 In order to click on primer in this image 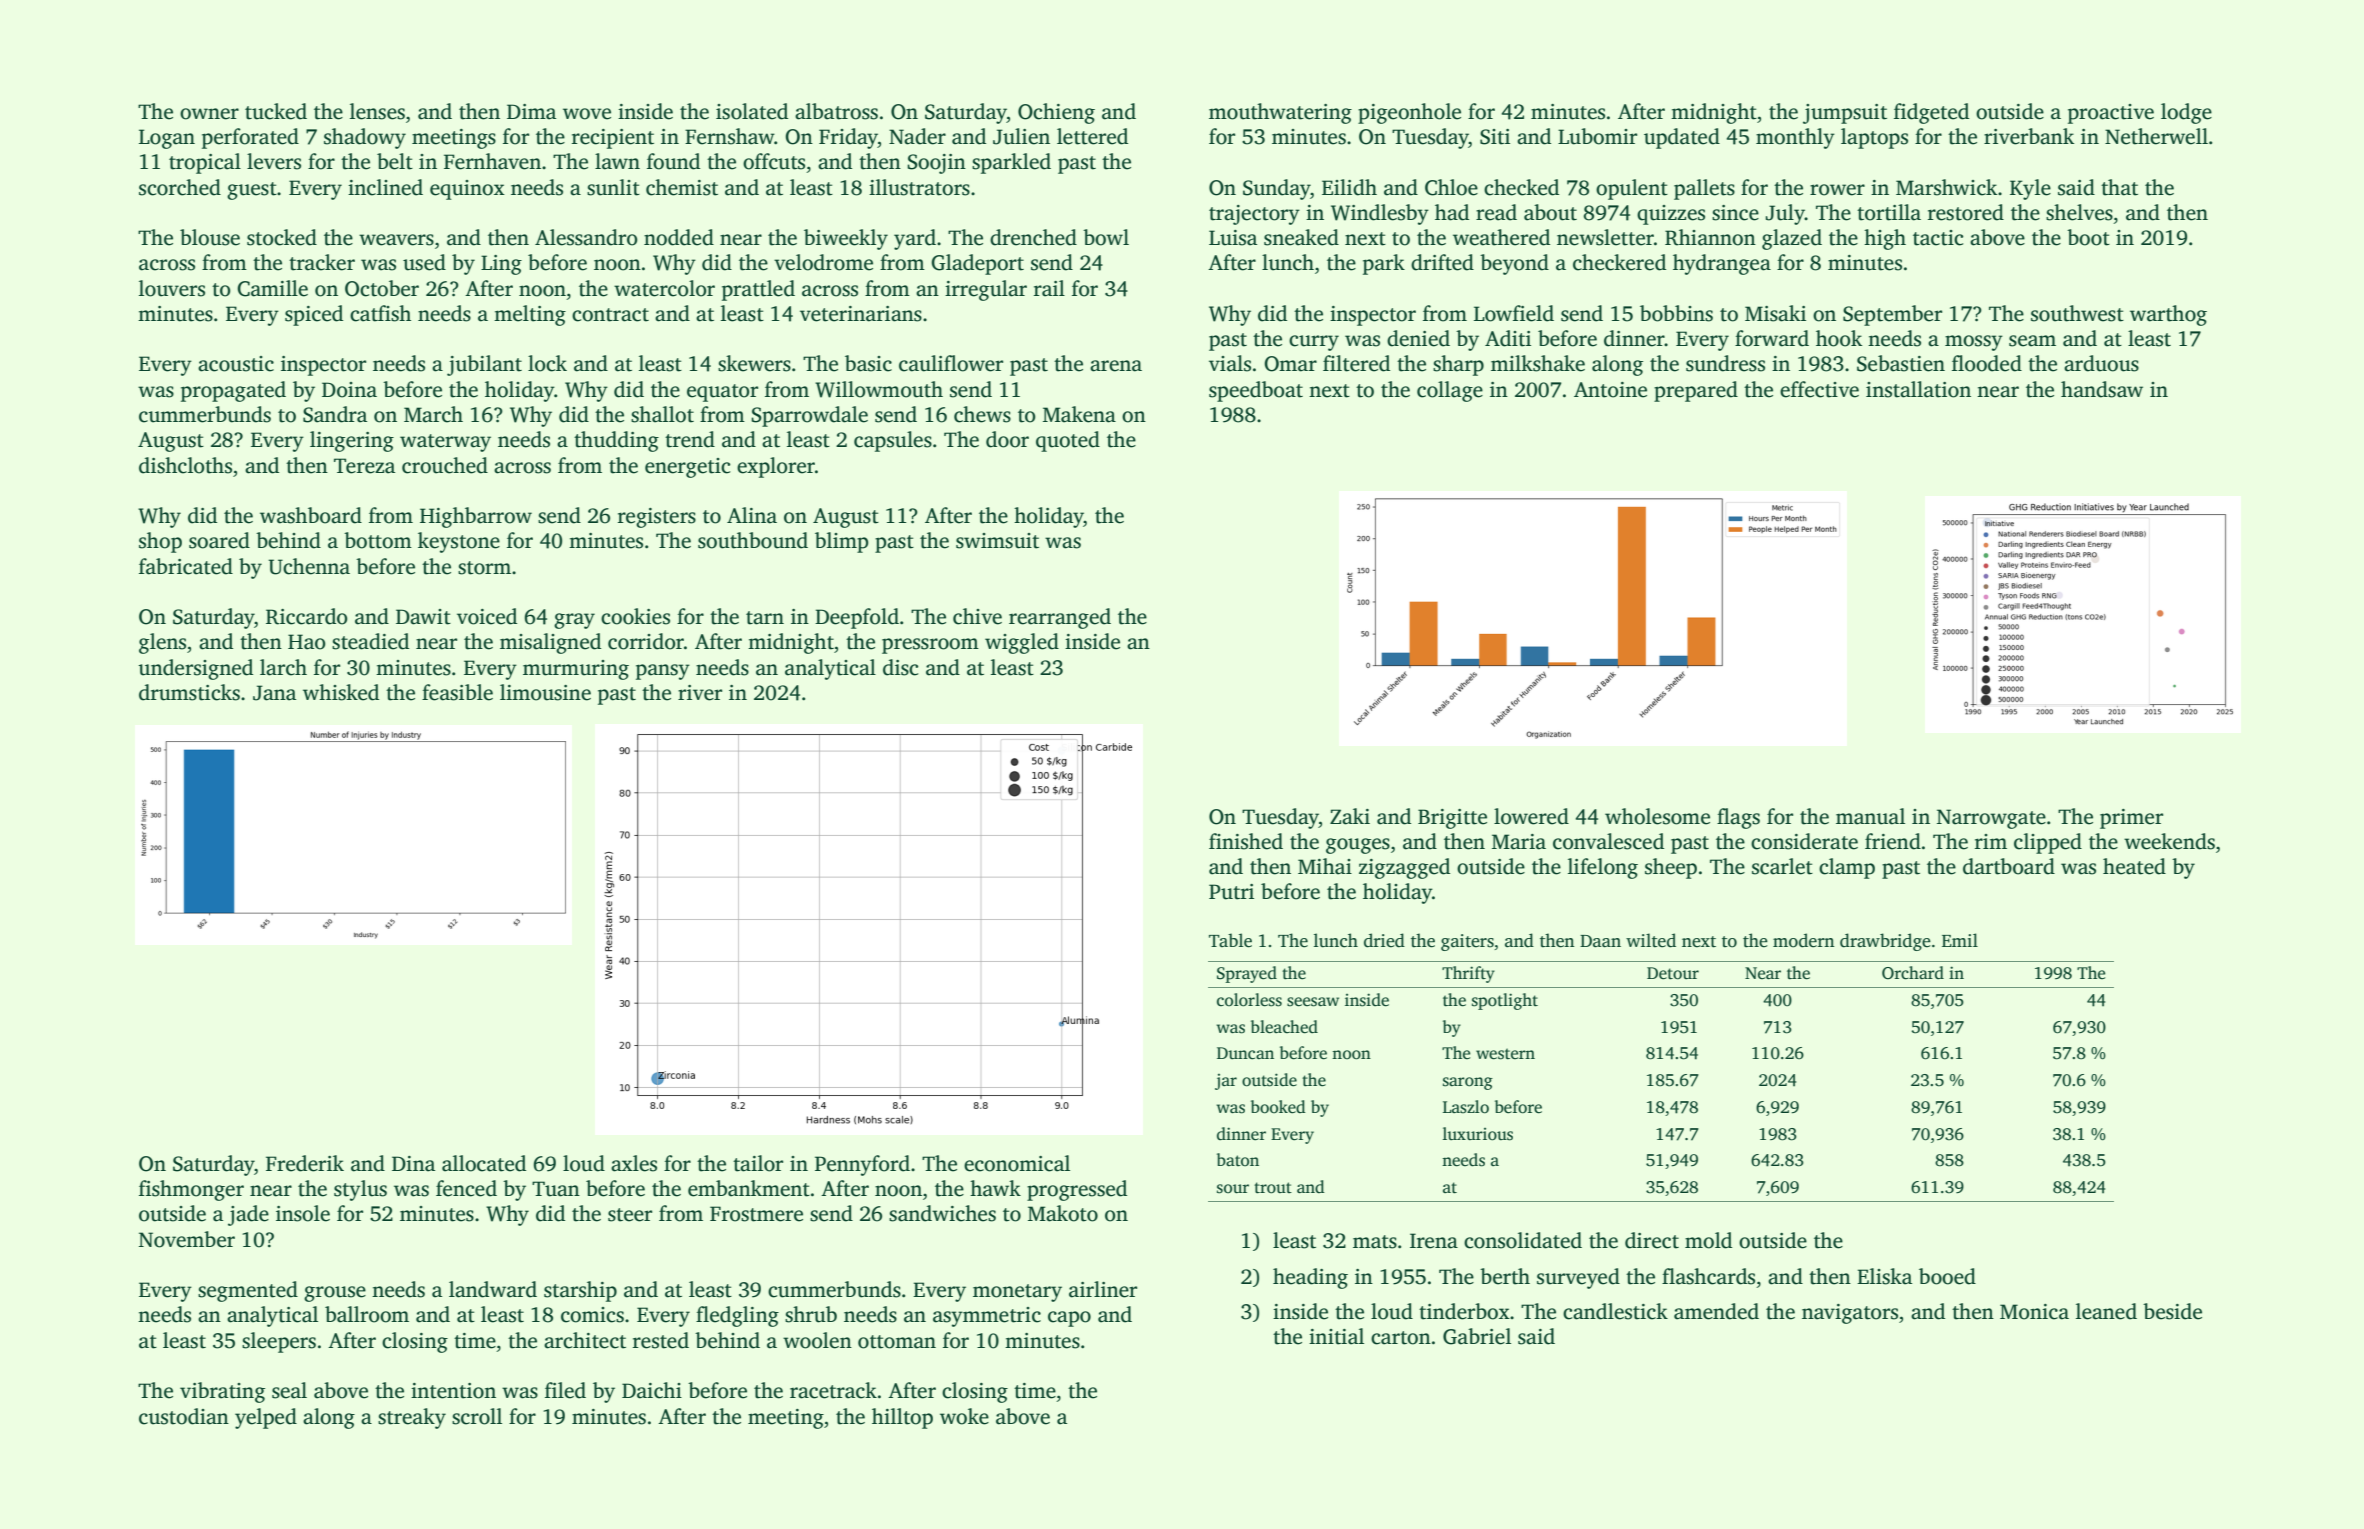, I will do `click(2131, 819)`.
